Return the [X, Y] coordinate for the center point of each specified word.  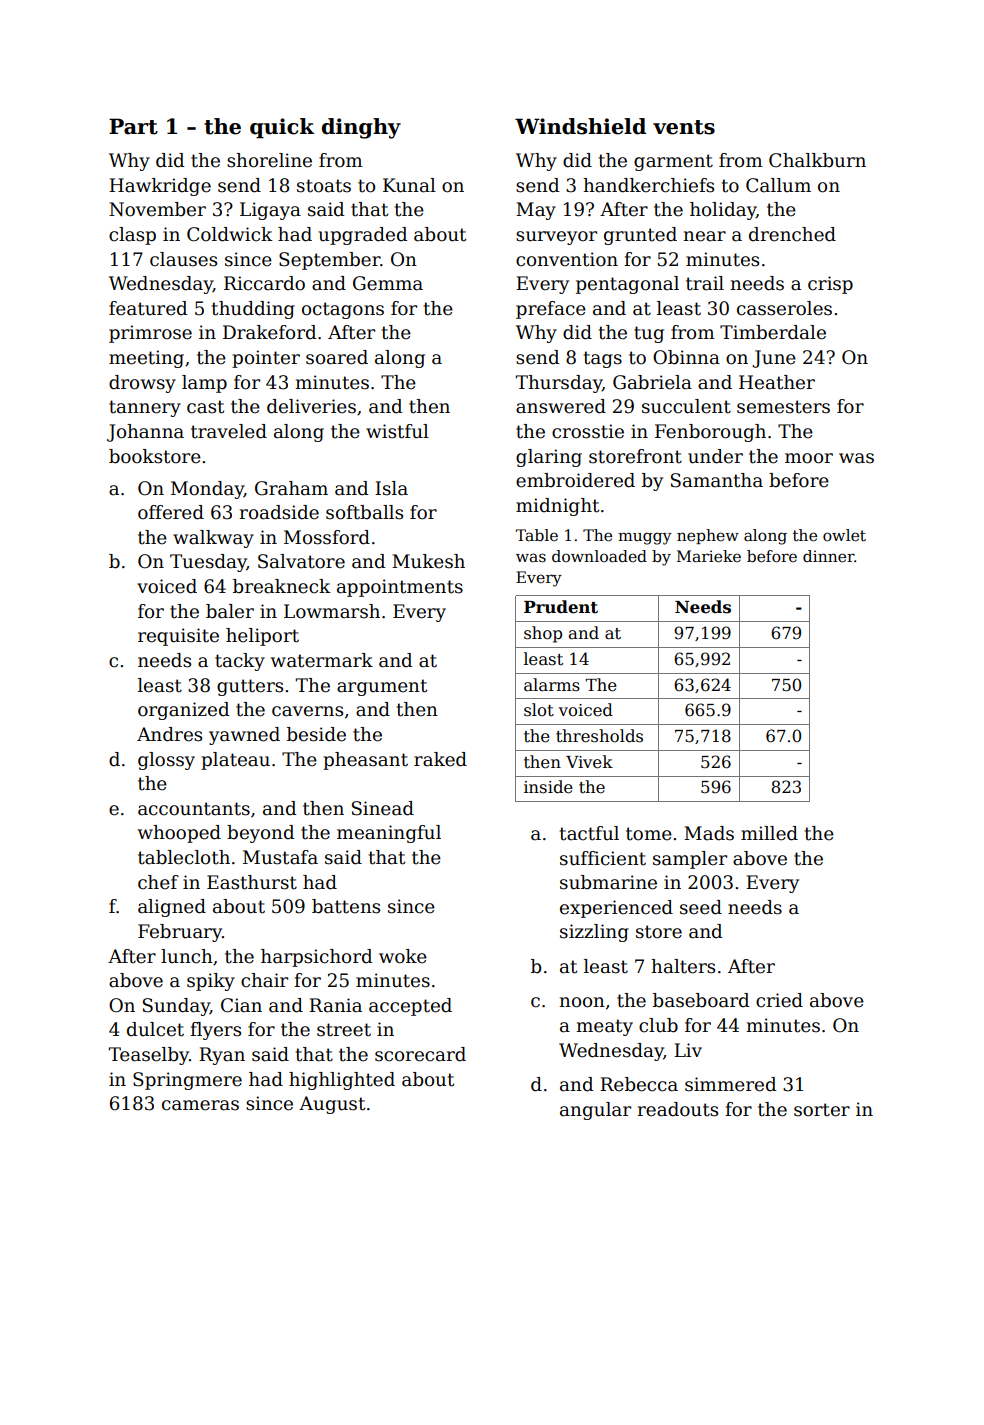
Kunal [409, 185]
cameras [200, 1105]
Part [133, 126]
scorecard [420, 1054]
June [774, 359]
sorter [822, 1110]
